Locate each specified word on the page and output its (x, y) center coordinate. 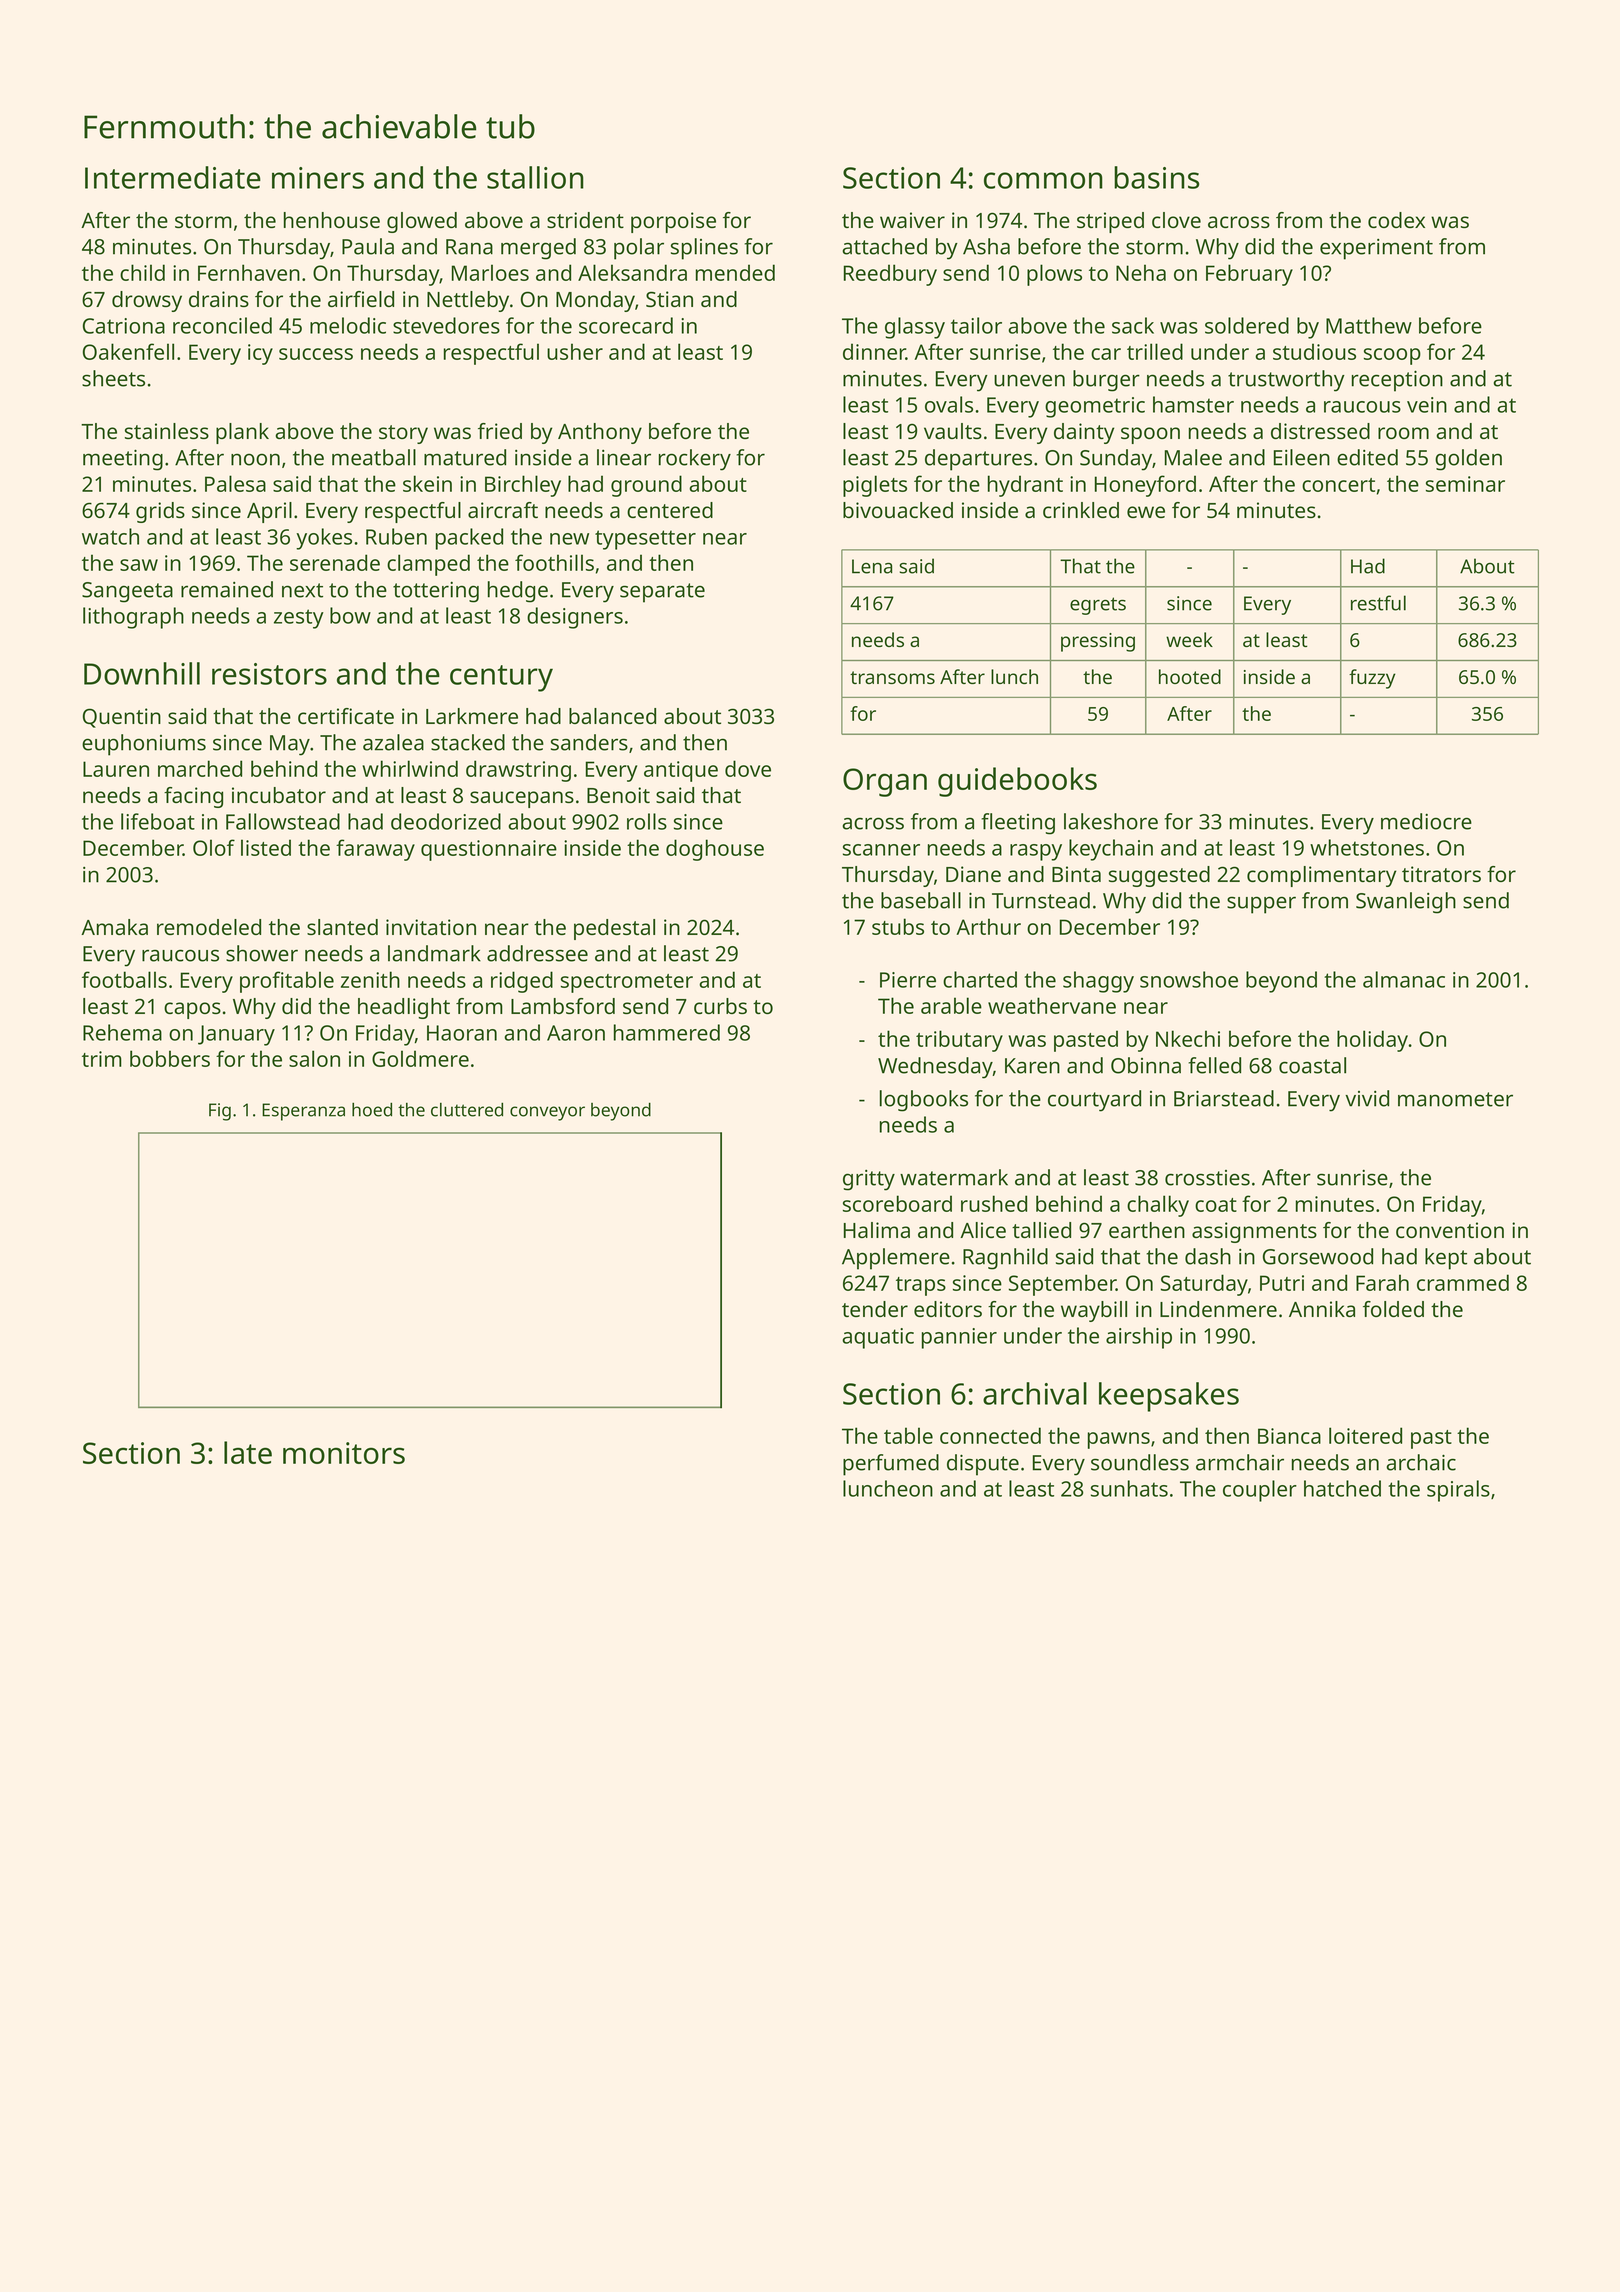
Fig (220, 1112)
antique (681, 771)
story (403, 434)
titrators (1441, 874)
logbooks (924, 1101)
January (236, 1035)
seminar (1465, 484)
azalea (393, 742)
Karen (1032, 1066)
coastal (1312, 1065)
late (248, 1452)
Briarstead (1224, 1098)
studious (1314, 351)
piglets (875, 486)
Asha (986, 246)
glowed (422, 222)
